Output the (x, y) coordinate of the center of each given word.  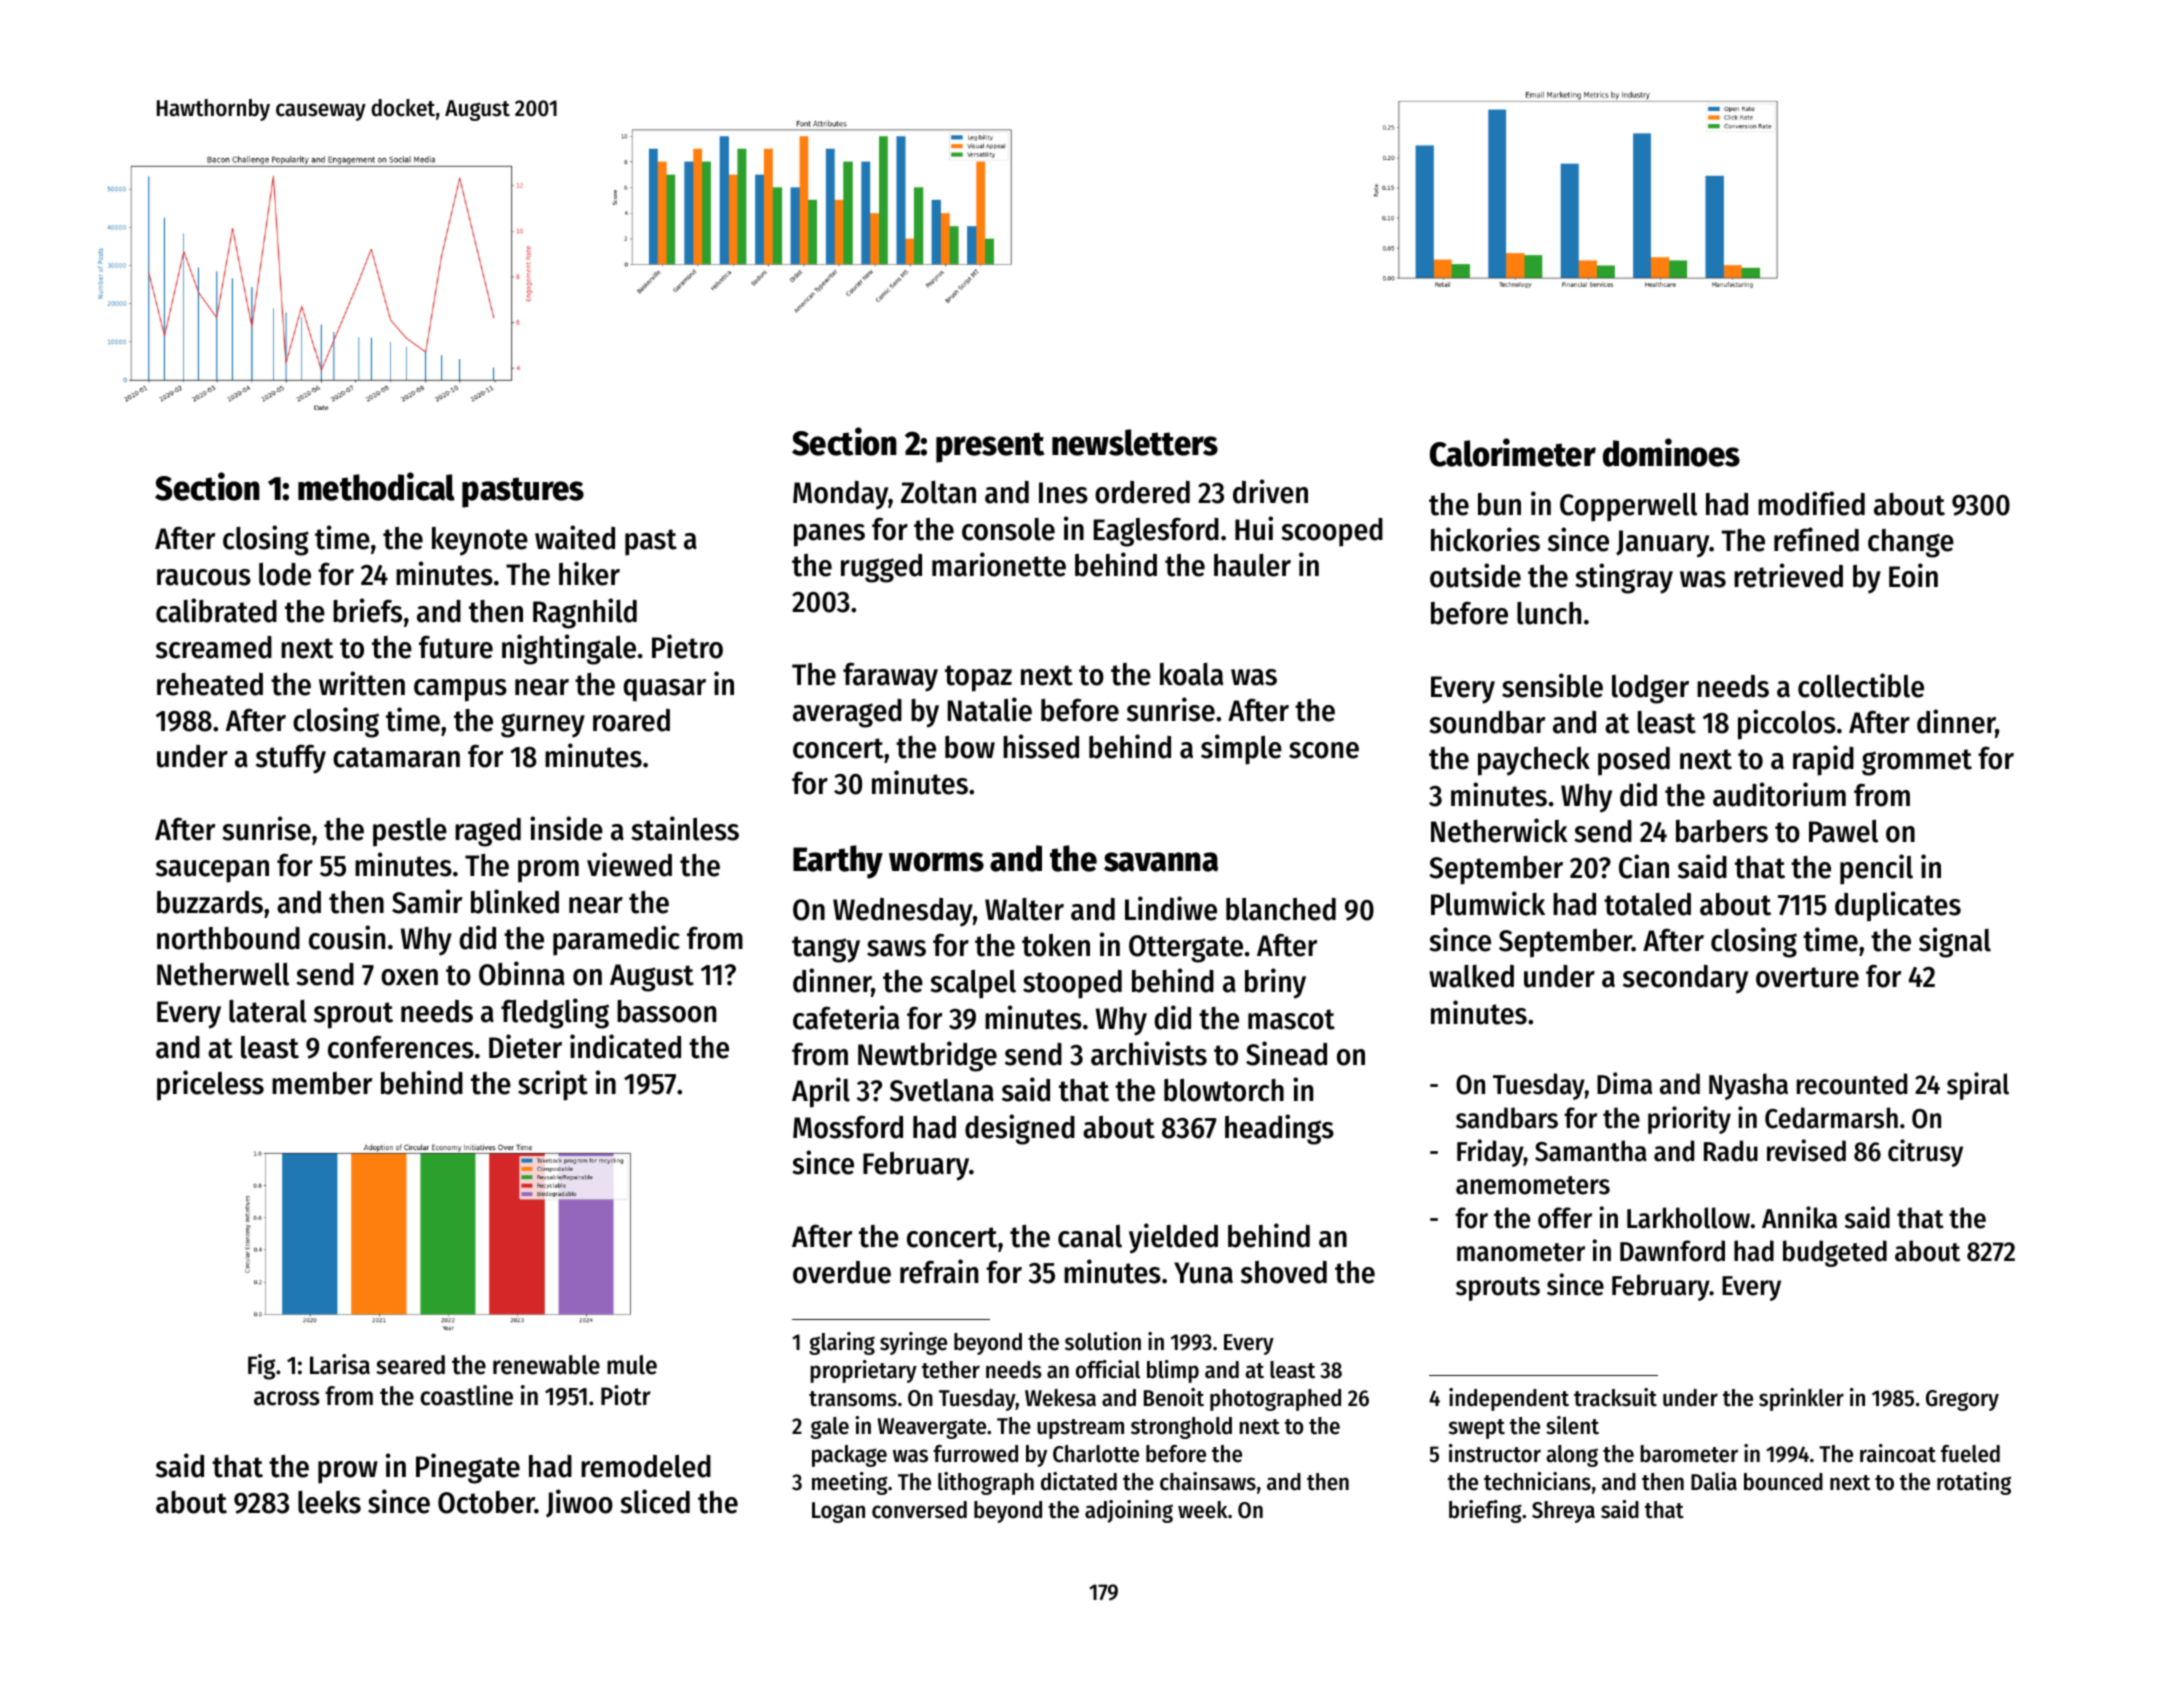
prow (348, 1472)
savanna (1161, 862)
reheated (210, 684)
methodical (376, 486)
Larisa (340, 1364)
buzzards (210, 902)
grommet (1917, 762)
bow (970, 747)
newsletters (1135, 442)
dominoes (1671, 452)
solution (1103, 1341)
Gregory (1962, 1400)
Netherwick (1499, 830)
